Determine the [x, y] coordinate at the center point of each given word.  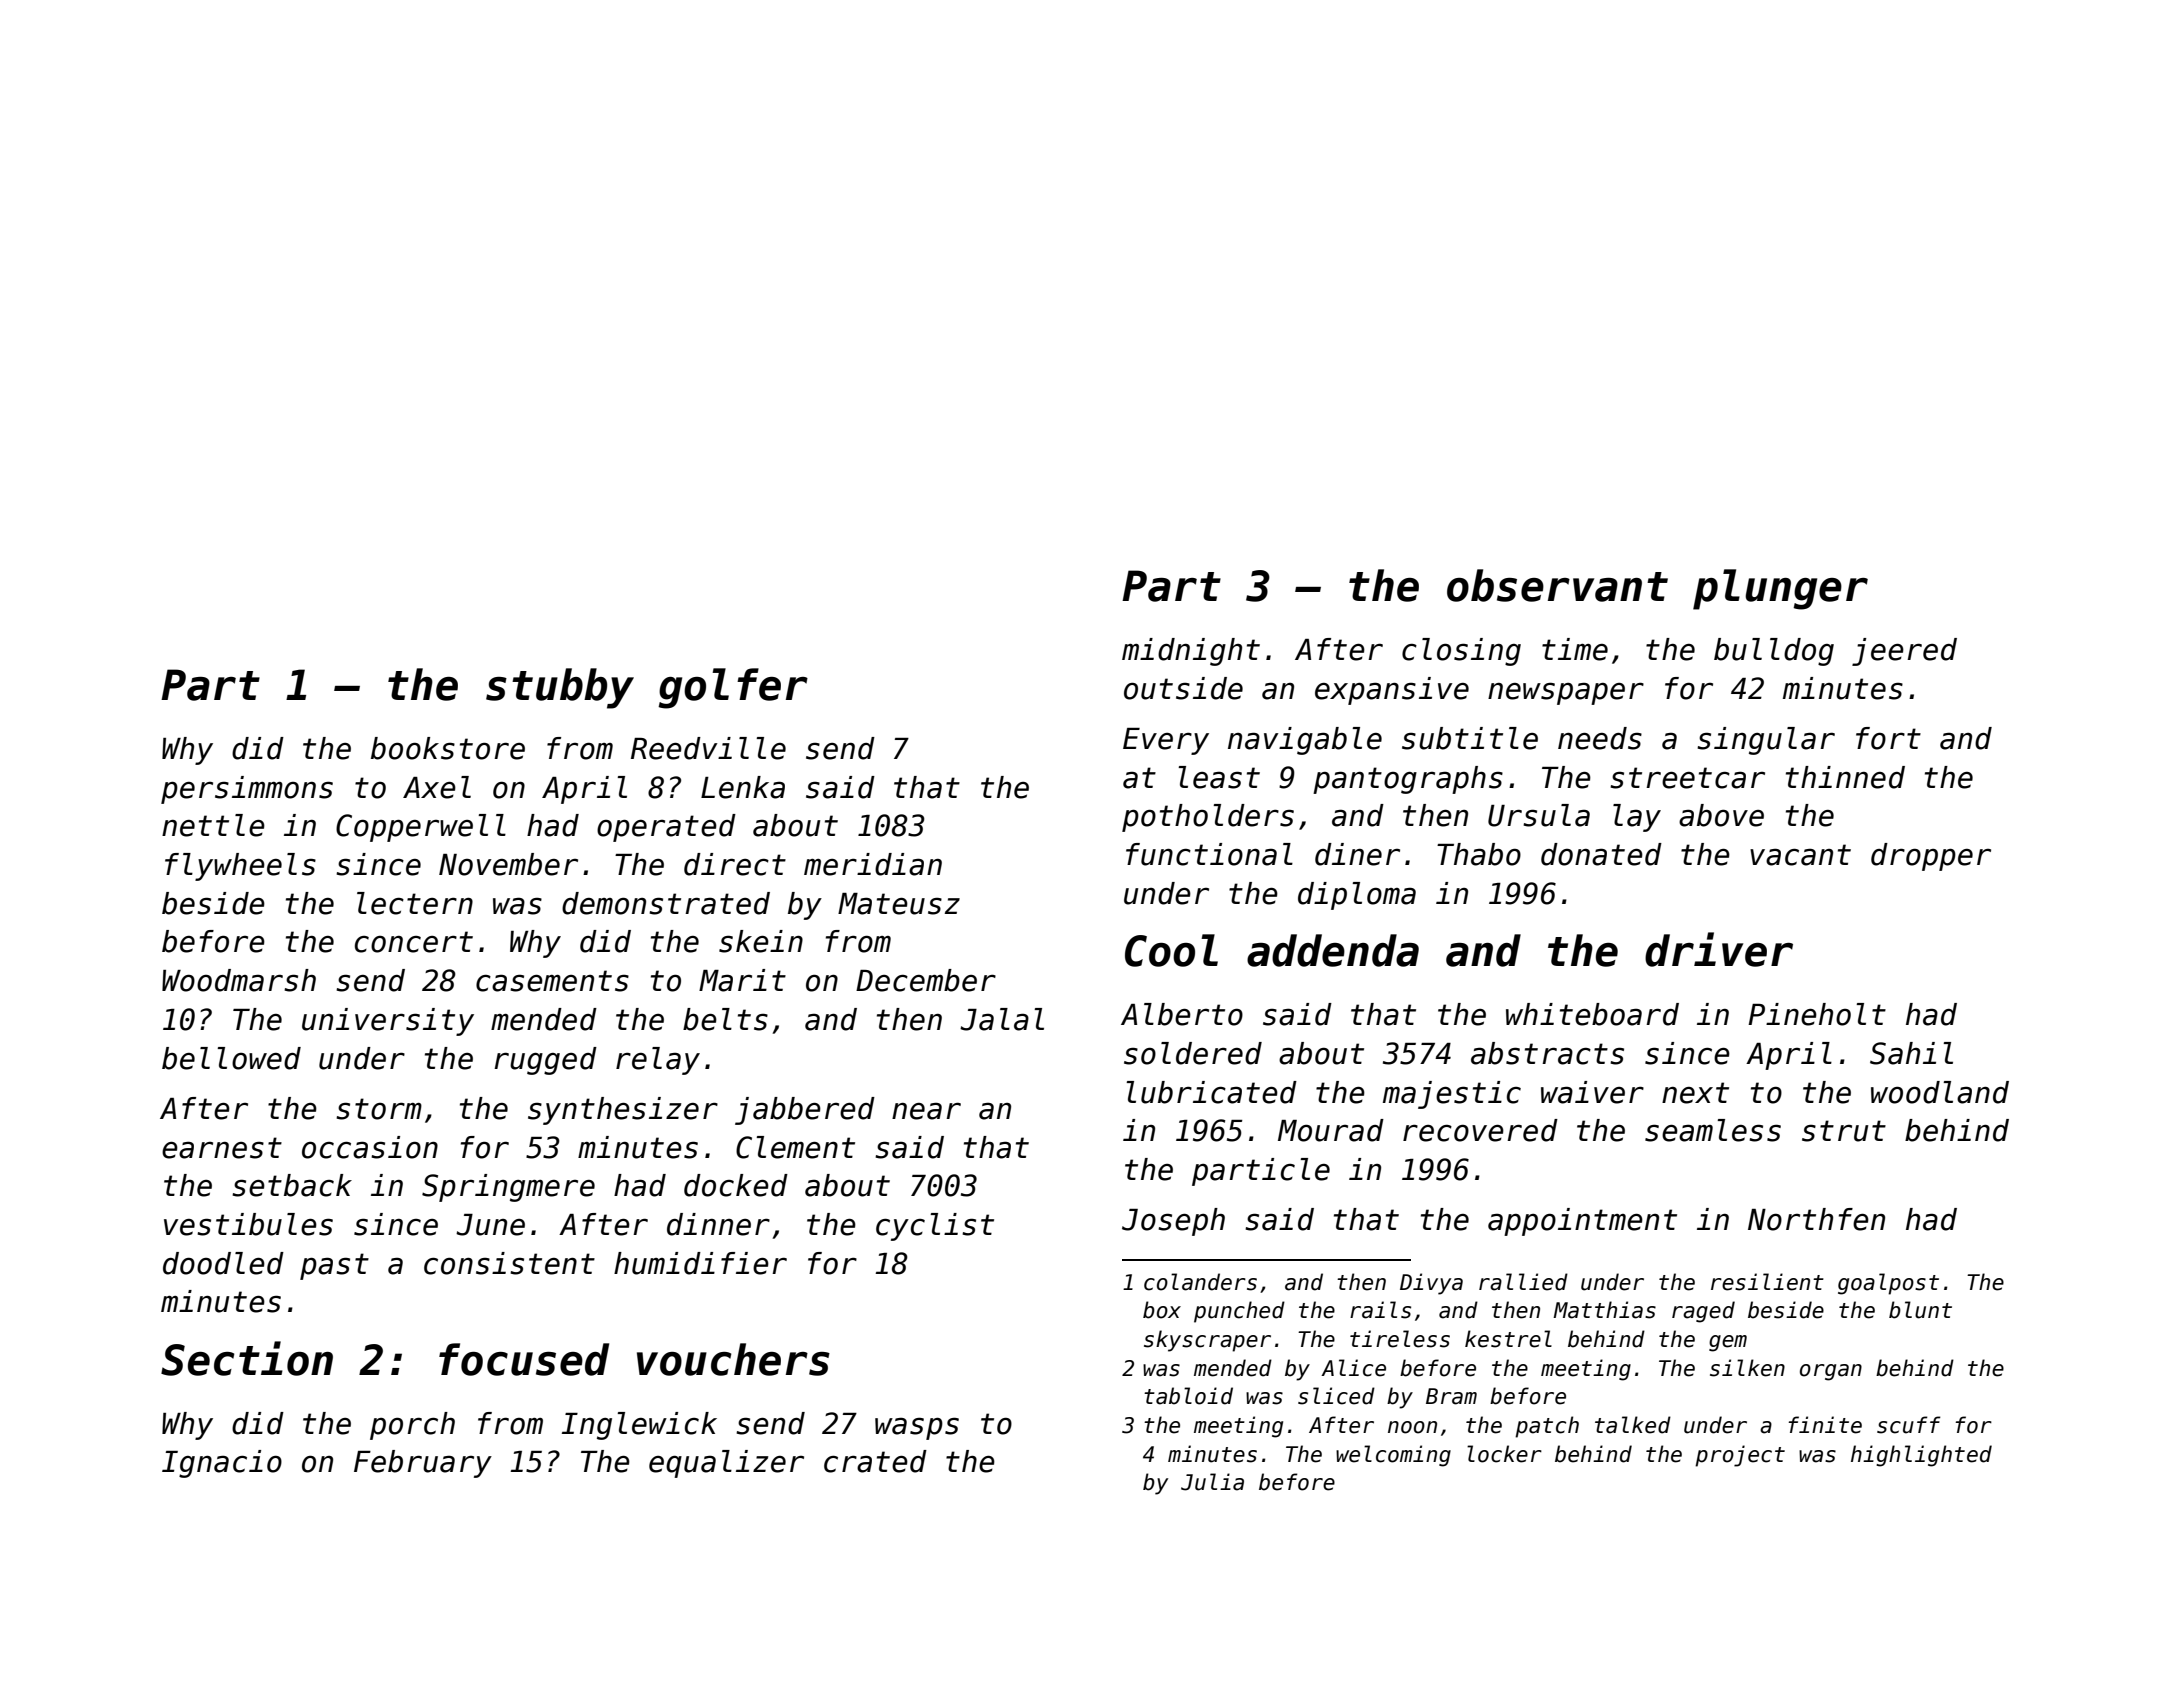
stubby [560, 688]
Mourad [1331, 1130]
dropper [1931, 857]
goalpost [1888, 1284]
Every [1166, 741]
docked [736, 1185]
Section [247, 1358]
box [1162, 1310]
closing [1461, 652]
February [423, 1464]
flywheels [240, 867]
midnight [1191, 652]
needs [1600, 738]
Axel [437, 787]
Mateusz [899, 904]
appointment [1582, 1222]
